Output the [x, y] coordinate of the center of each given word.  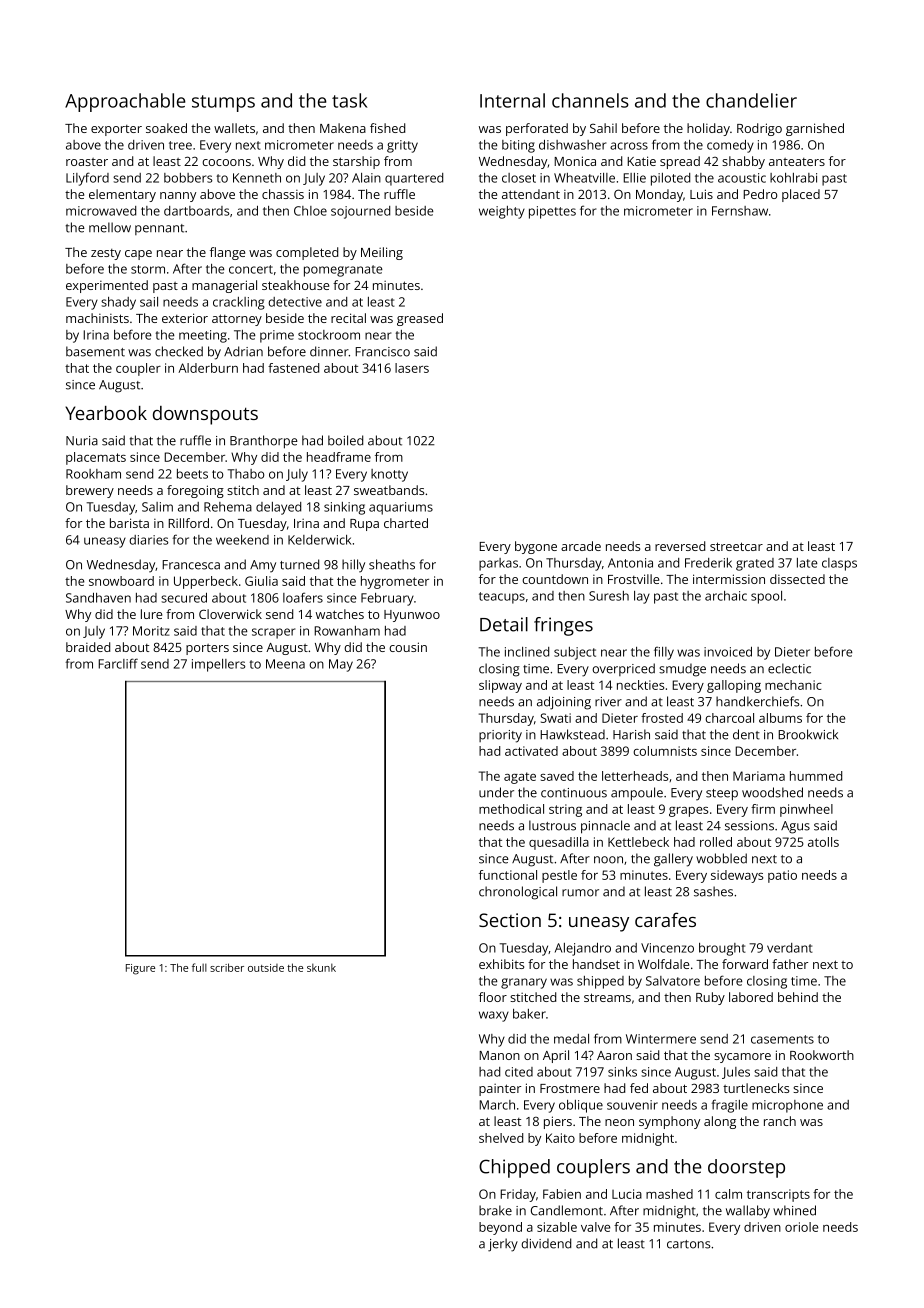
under [496, 792]
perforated [537, 129]
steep [722, 795]
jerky [503, 1245]
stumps [223, 103]
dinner [329, 351]
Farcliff [118, 663]
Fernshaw [740, 211]
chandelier [751, 100]
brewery [90, 491]
